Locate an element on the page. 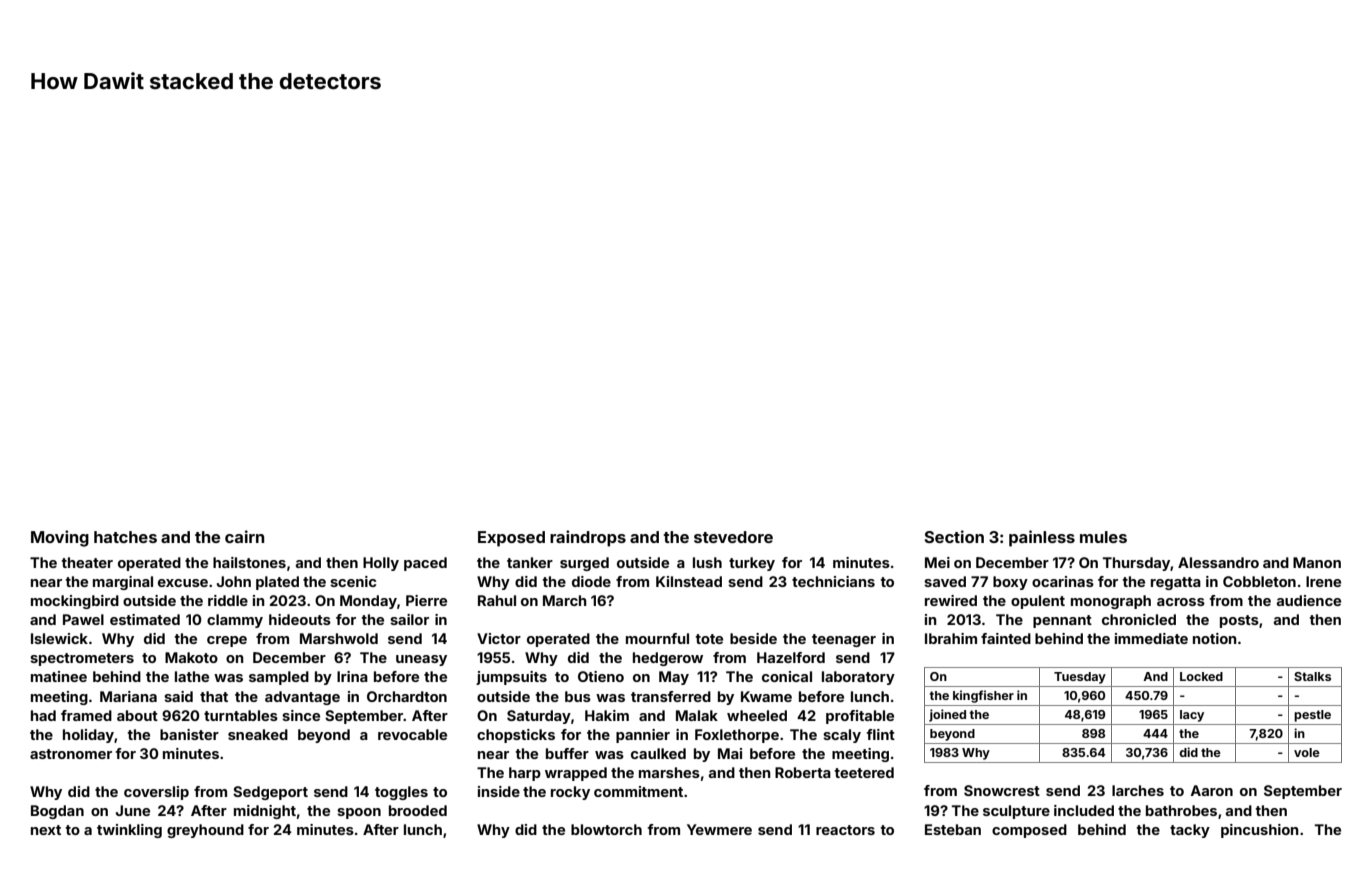 This page has width=1372, height=887. painless is located at coordinates (1042, 538).
